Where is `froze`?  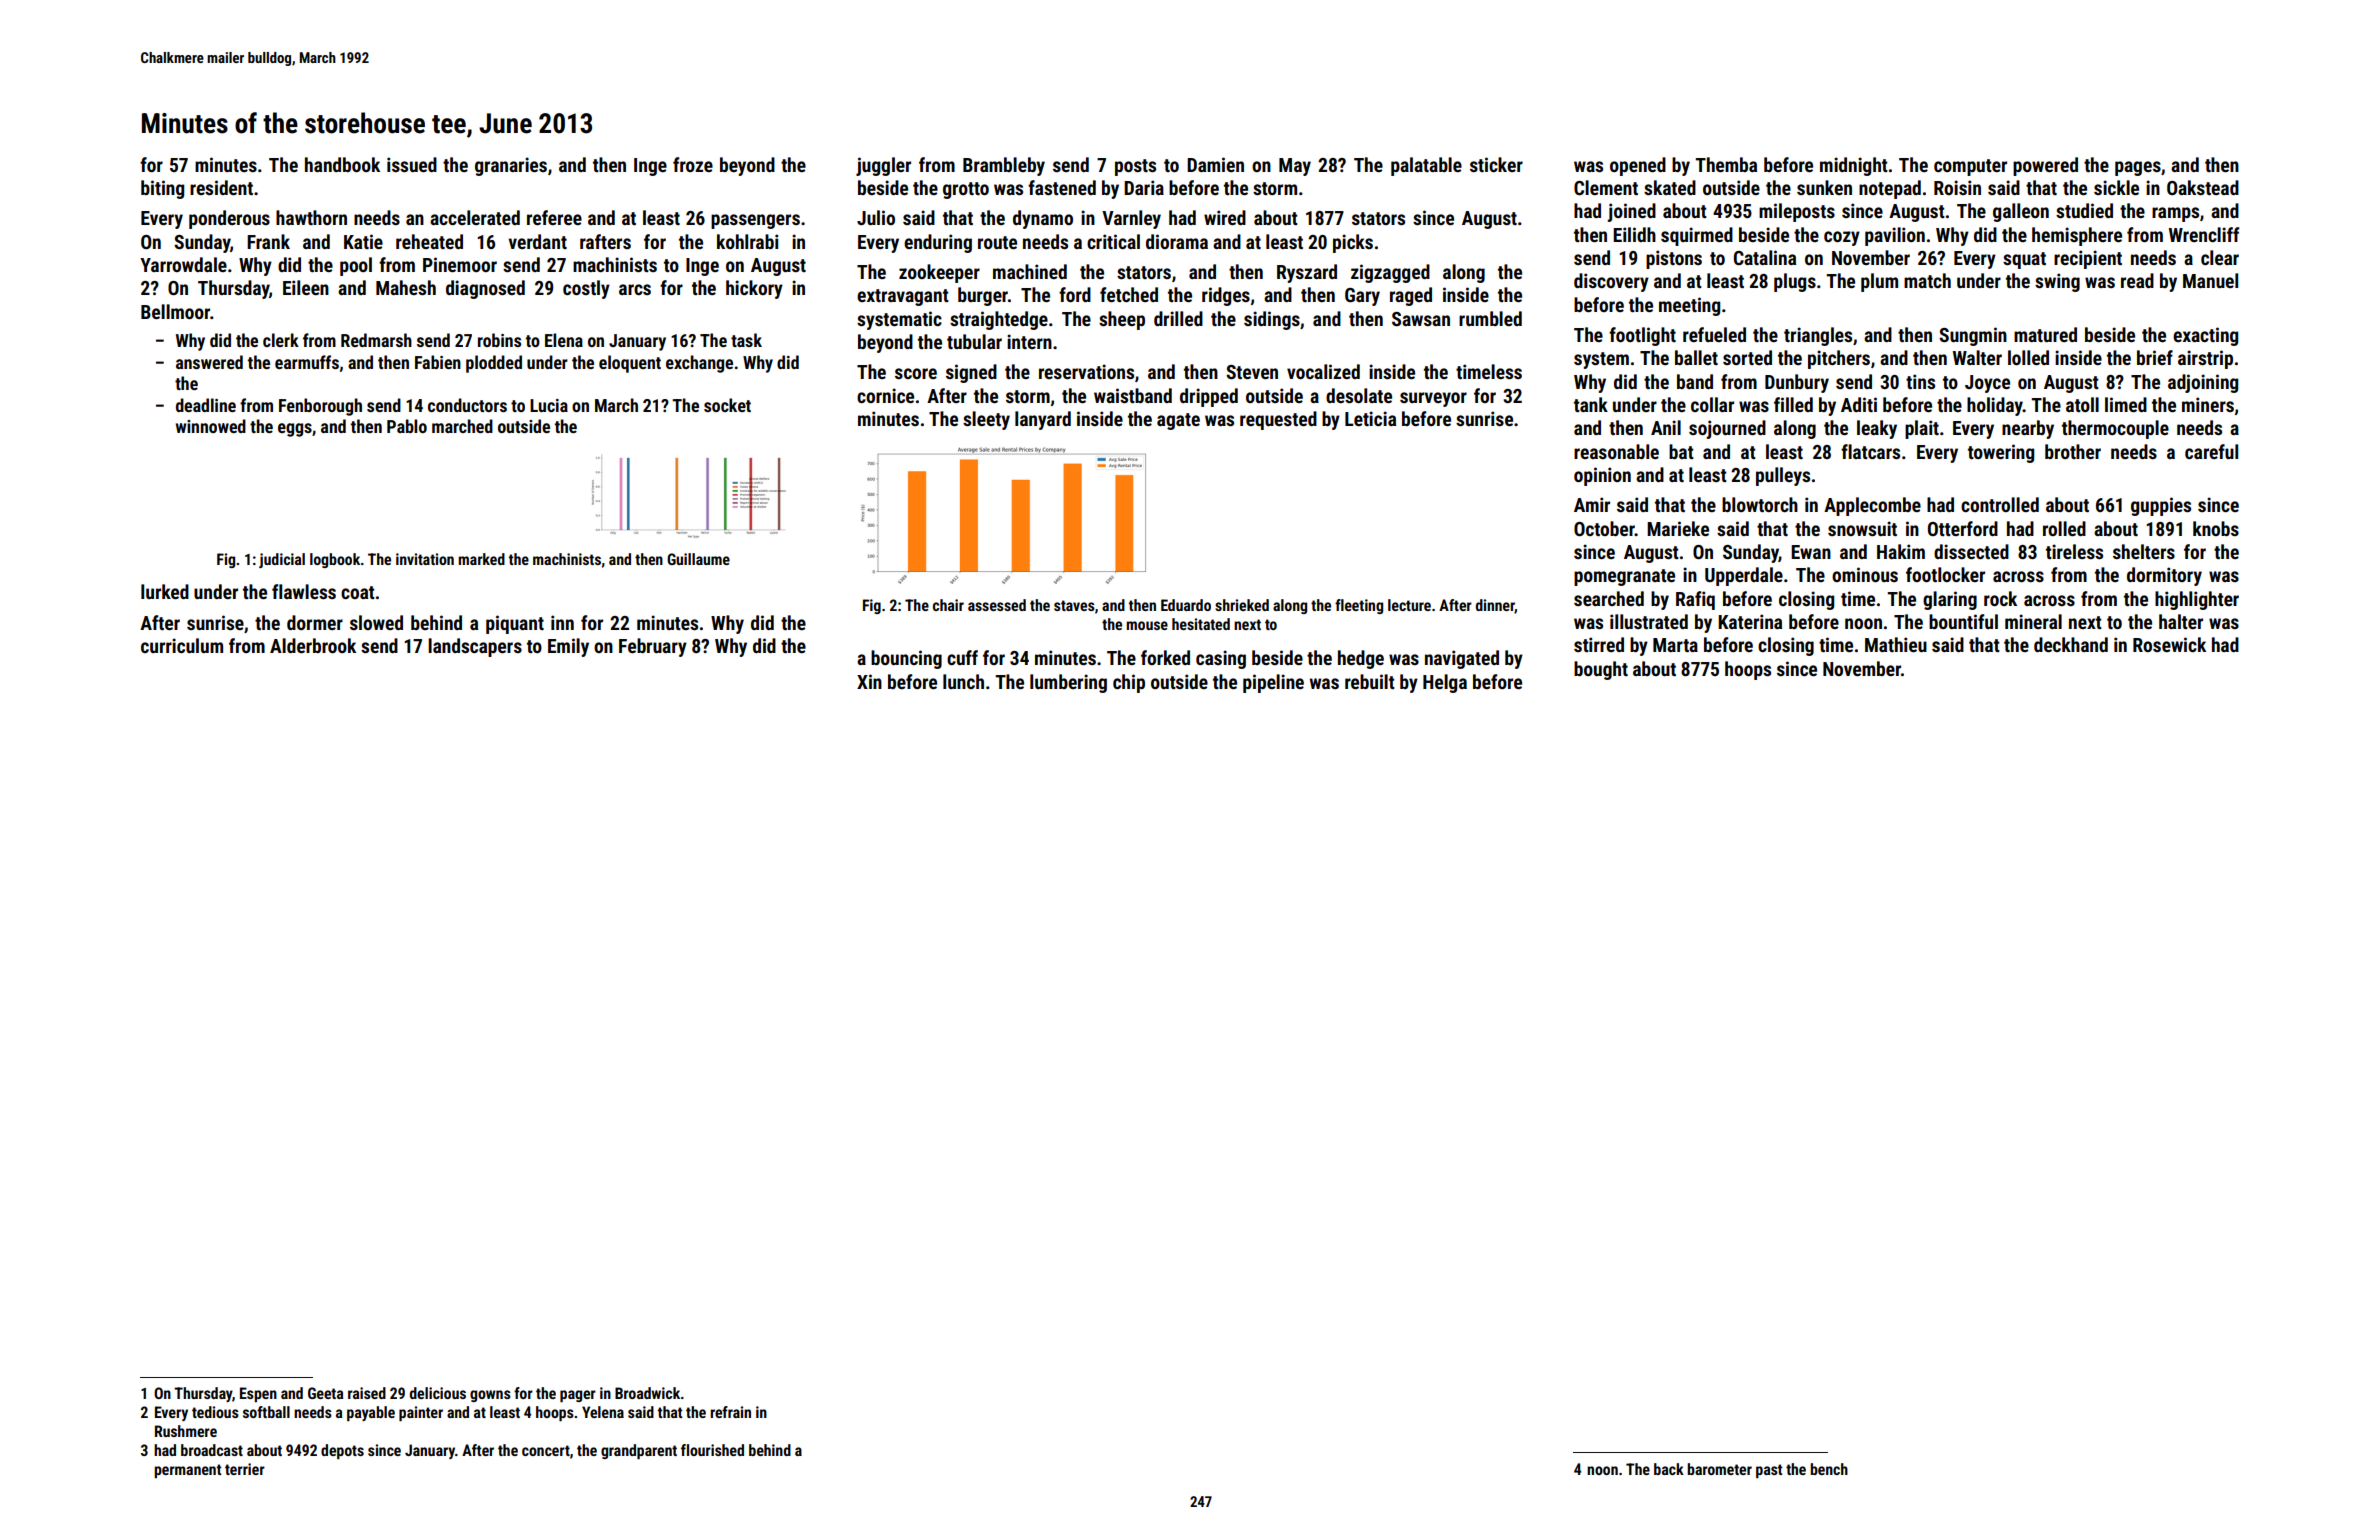 froze is located at coordinates (693, 164).
